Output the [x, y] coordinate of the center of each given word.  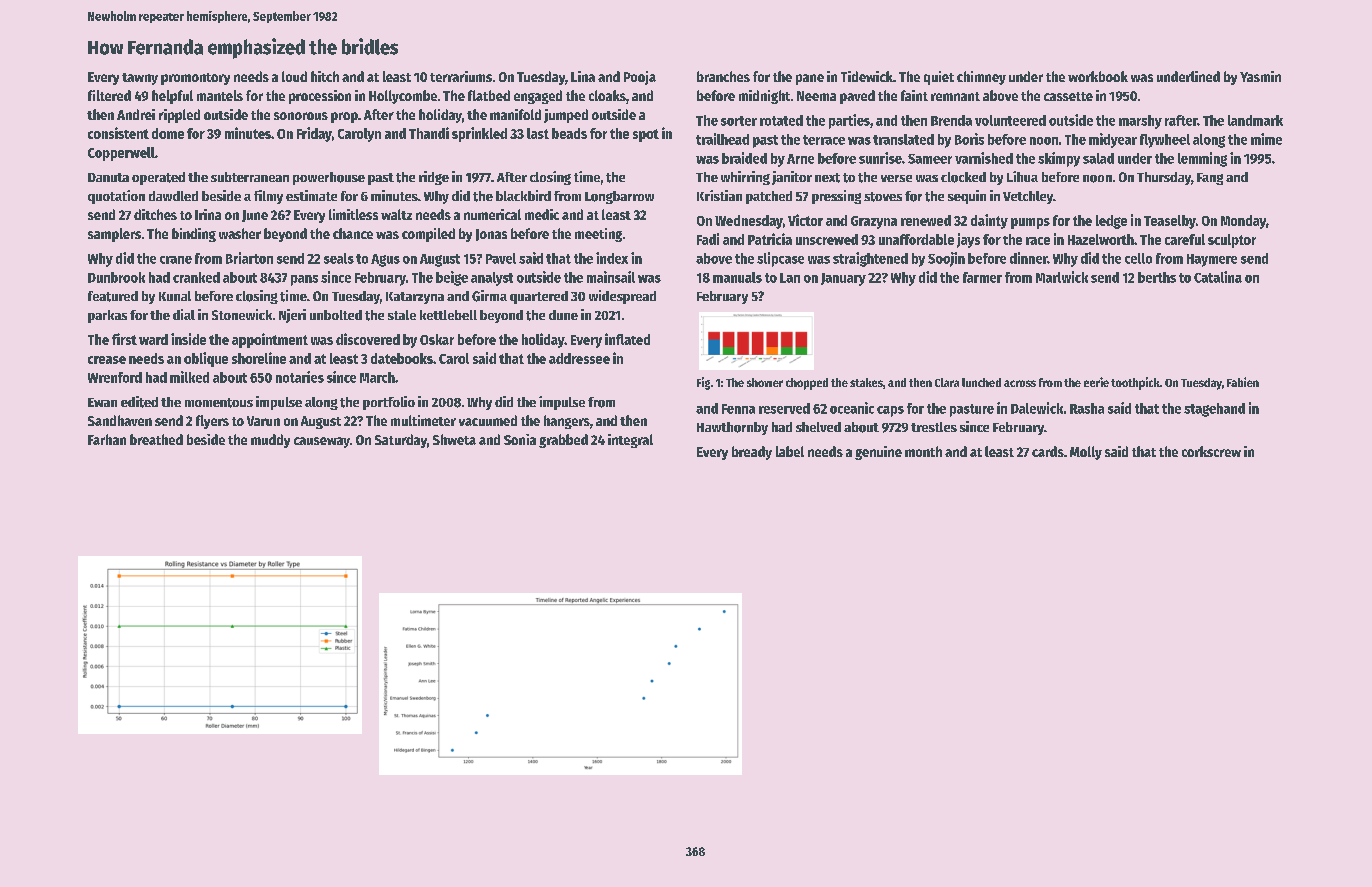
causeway [322, 442]
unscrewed [827, 239]
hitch [325, 76]
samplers [114, 235]
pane [810, 79]
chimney [981, 78]
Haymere [1212, 260]
